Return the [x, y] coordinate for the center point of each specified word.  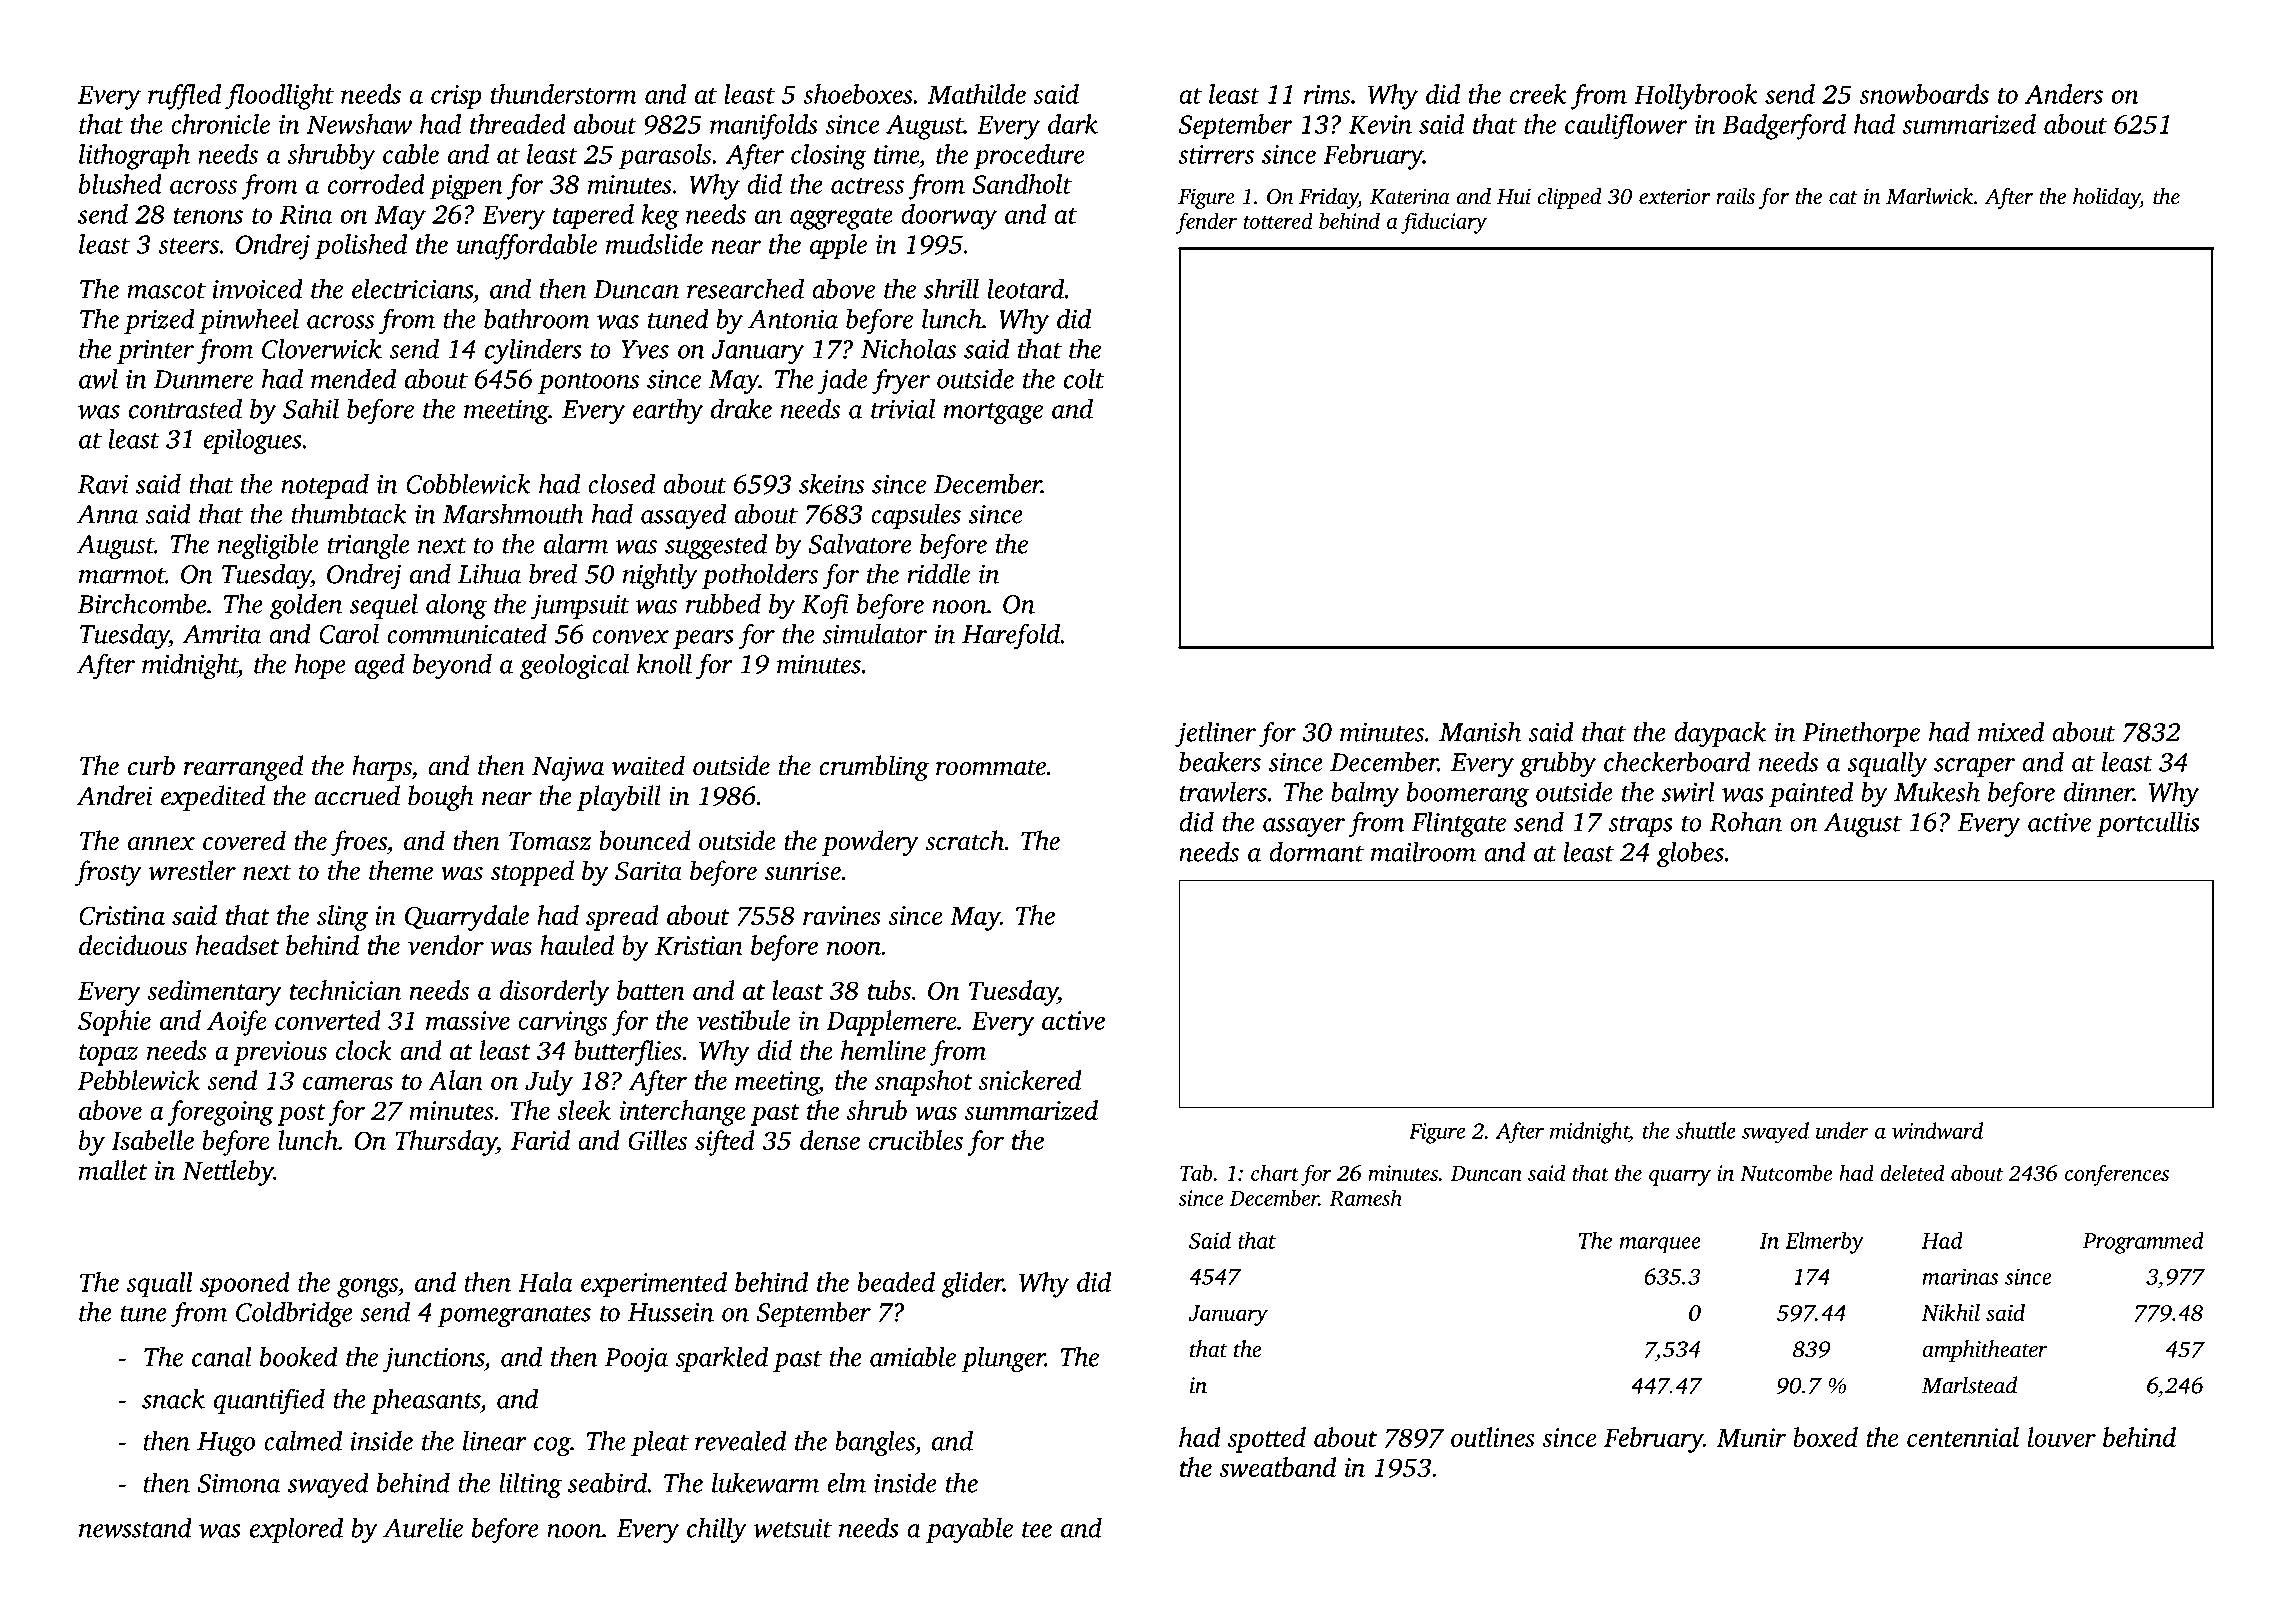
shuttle [1706, 1130]
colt [1084, 379]
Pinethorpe [1861, 734]
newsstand [135, 1527]
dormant [1316, 852]
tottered [1278, 220]
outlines [1493, 1437]
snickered [1030, 1080]
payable [969, 1530]
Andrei [115, 795]
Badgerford [1784, 127]
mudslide [654, 244]
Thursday [446, 1143]
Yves [645, 349]
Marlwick [1929, 196]
